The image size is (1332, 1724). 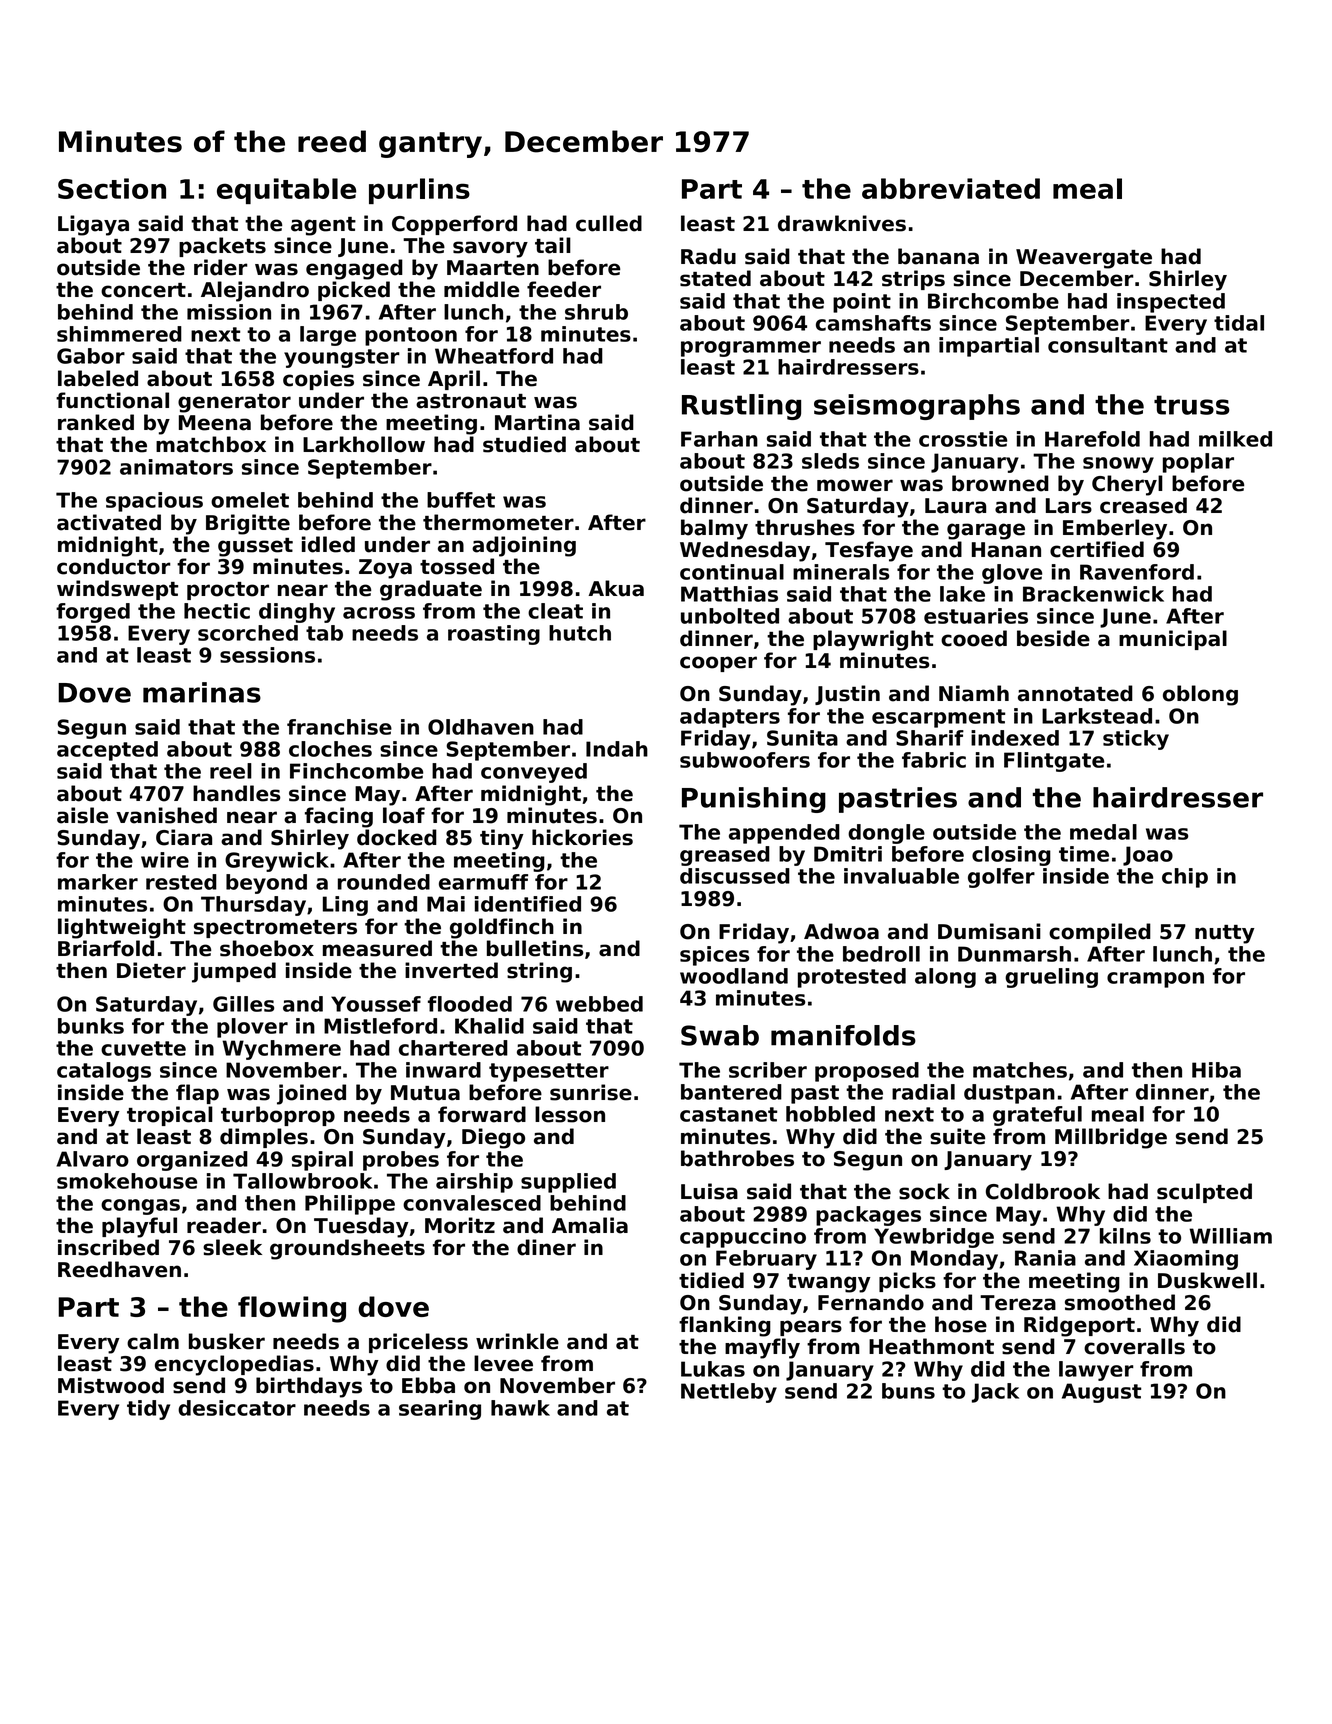 What do you see at coordinates (986, 531) in the page?
I see `garage` at bounding box center [986, 531].
